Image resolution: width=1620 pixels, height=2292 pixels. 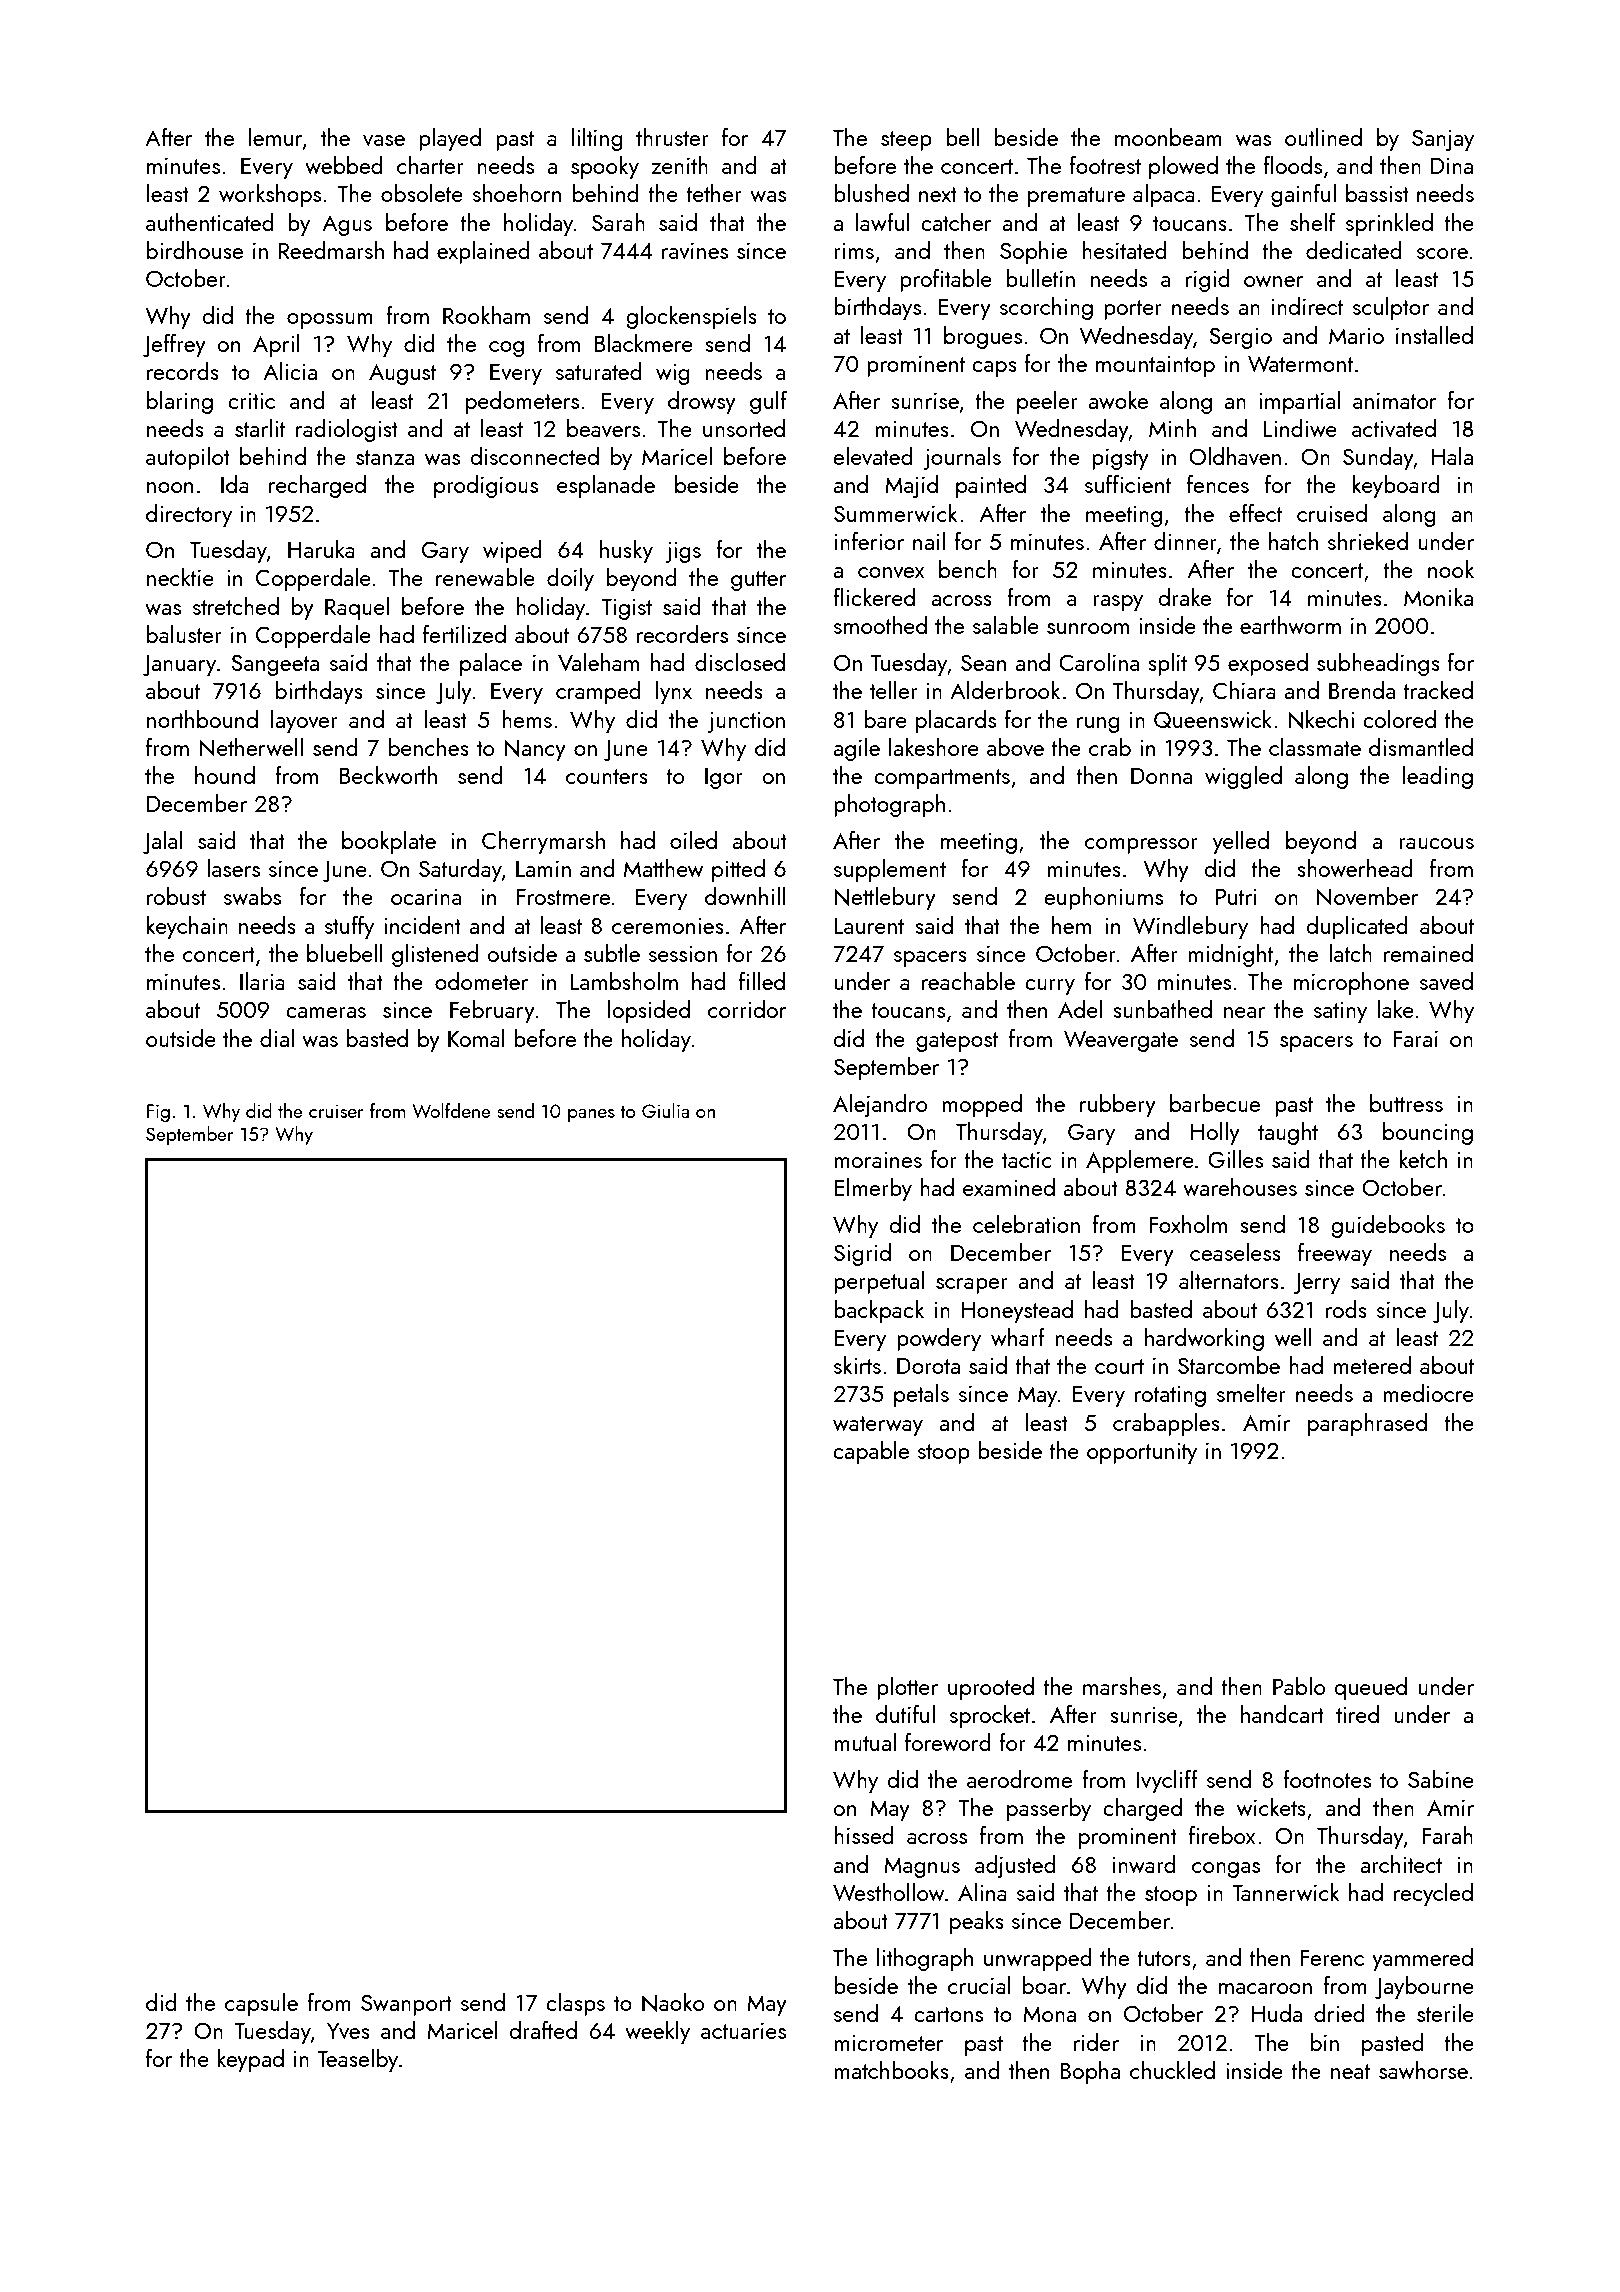 What do you see at coordinates (336, 1111) in the image?
I see `cruiser` at bounding box center [336, 1111].
